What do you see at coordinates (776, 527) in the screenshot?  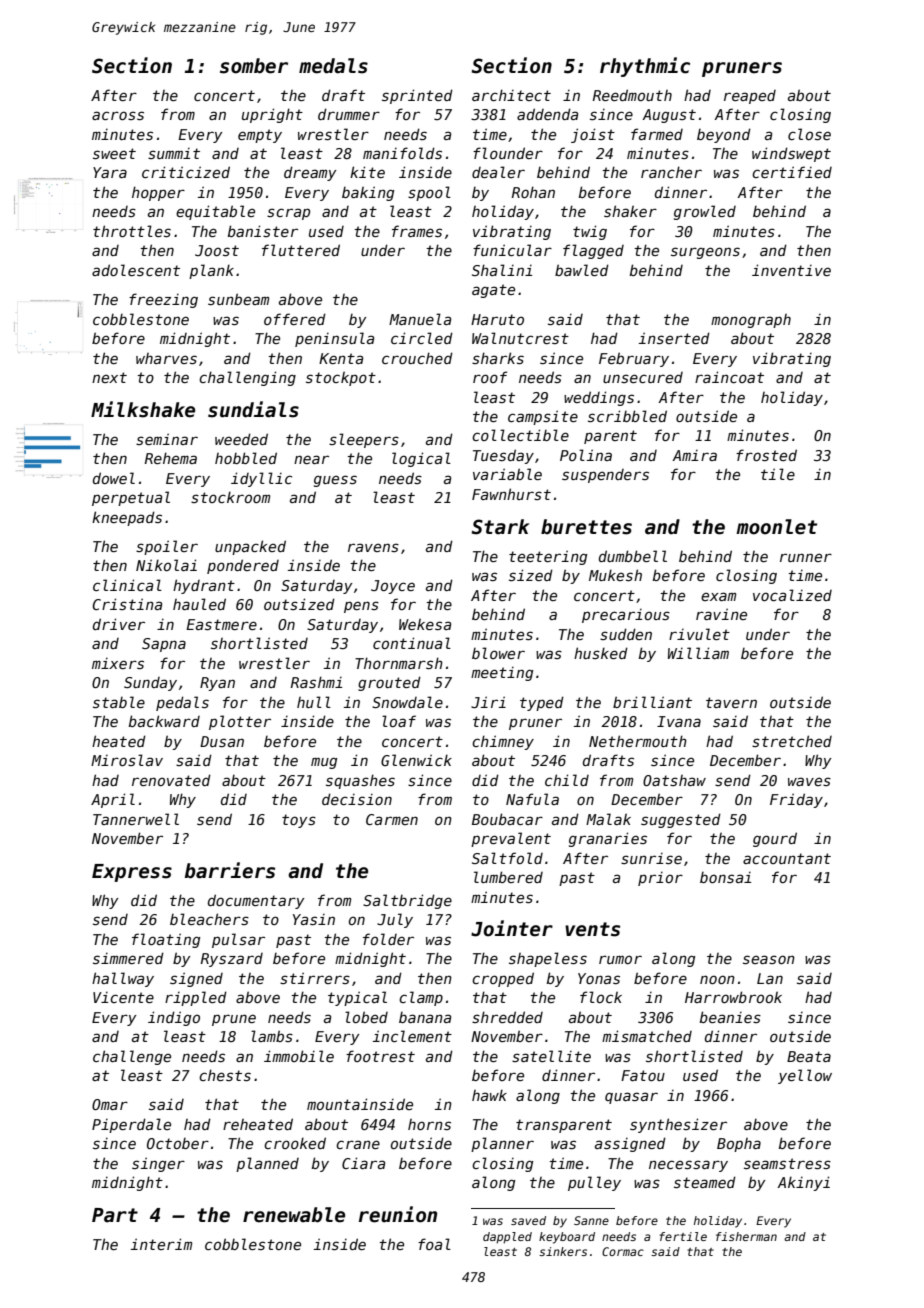 I see `moonlet` at bounding box center [776, 527].
